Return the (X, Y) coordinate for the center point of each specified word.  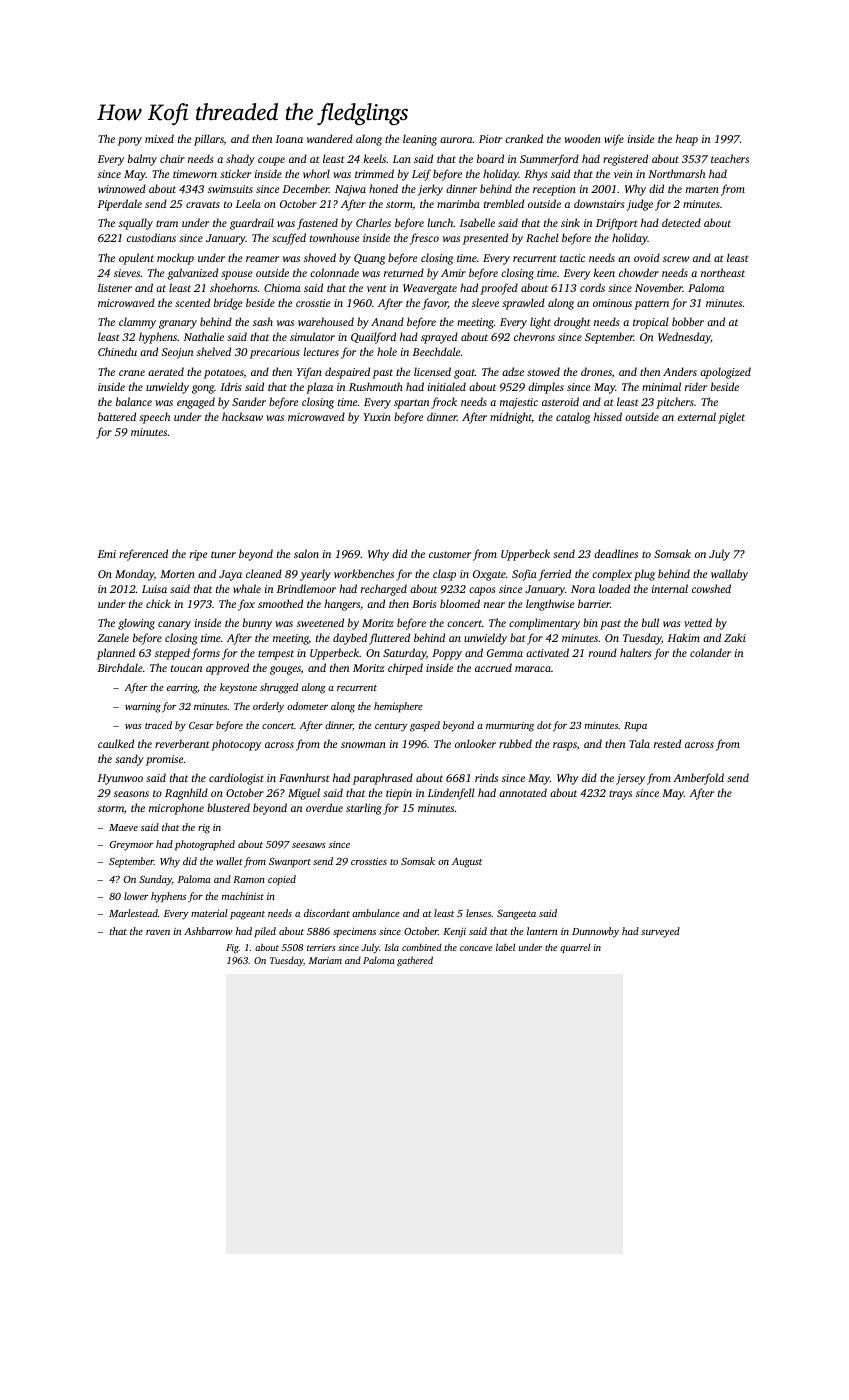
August (467, 863)
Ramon (249, 879)
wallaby (729, 575)
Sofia (524, 575)
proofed (499, 289)
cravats (203, 204)
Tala (639, 743)
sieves (127, 273)
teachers (730, 158)
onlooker (475, 743)
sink (570, 222)
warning (143, 708)
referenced (143, 555)
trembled (504, 203)
